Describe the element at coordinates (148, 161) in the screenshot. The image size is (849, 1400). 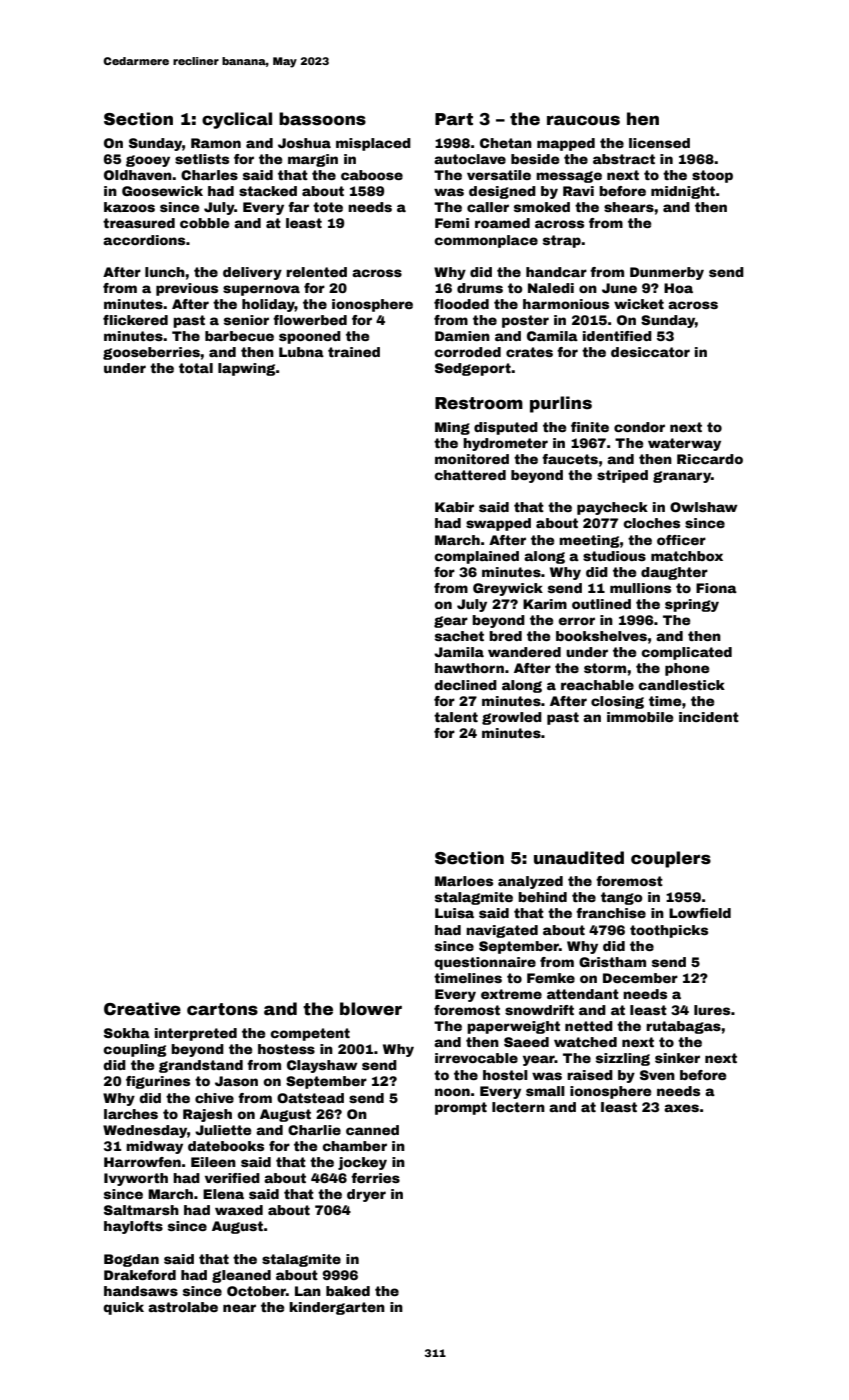
I see `gooey` at that location.
